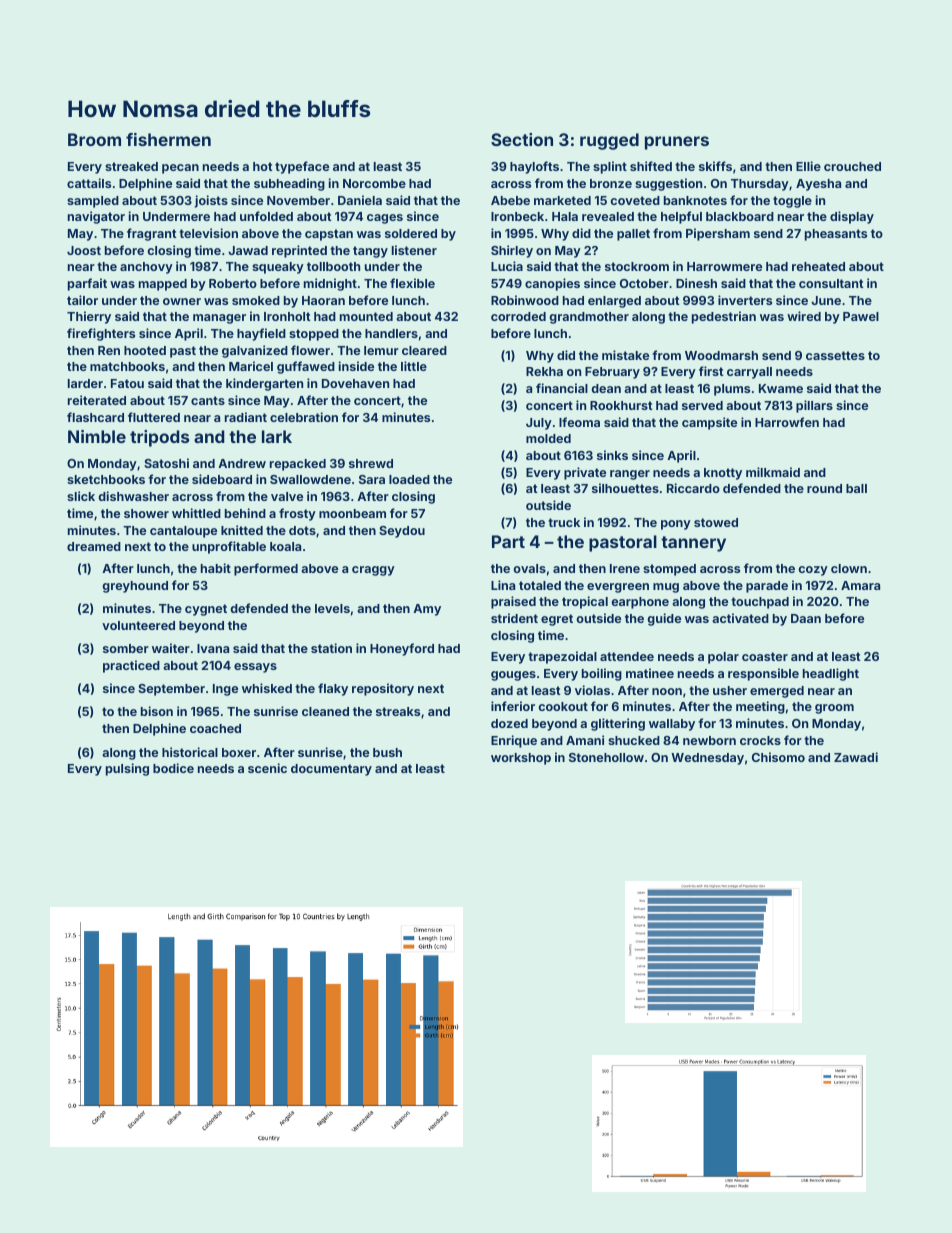  Describe the element at coordinates (522, 139) in the page. I see `Section` at that location.
